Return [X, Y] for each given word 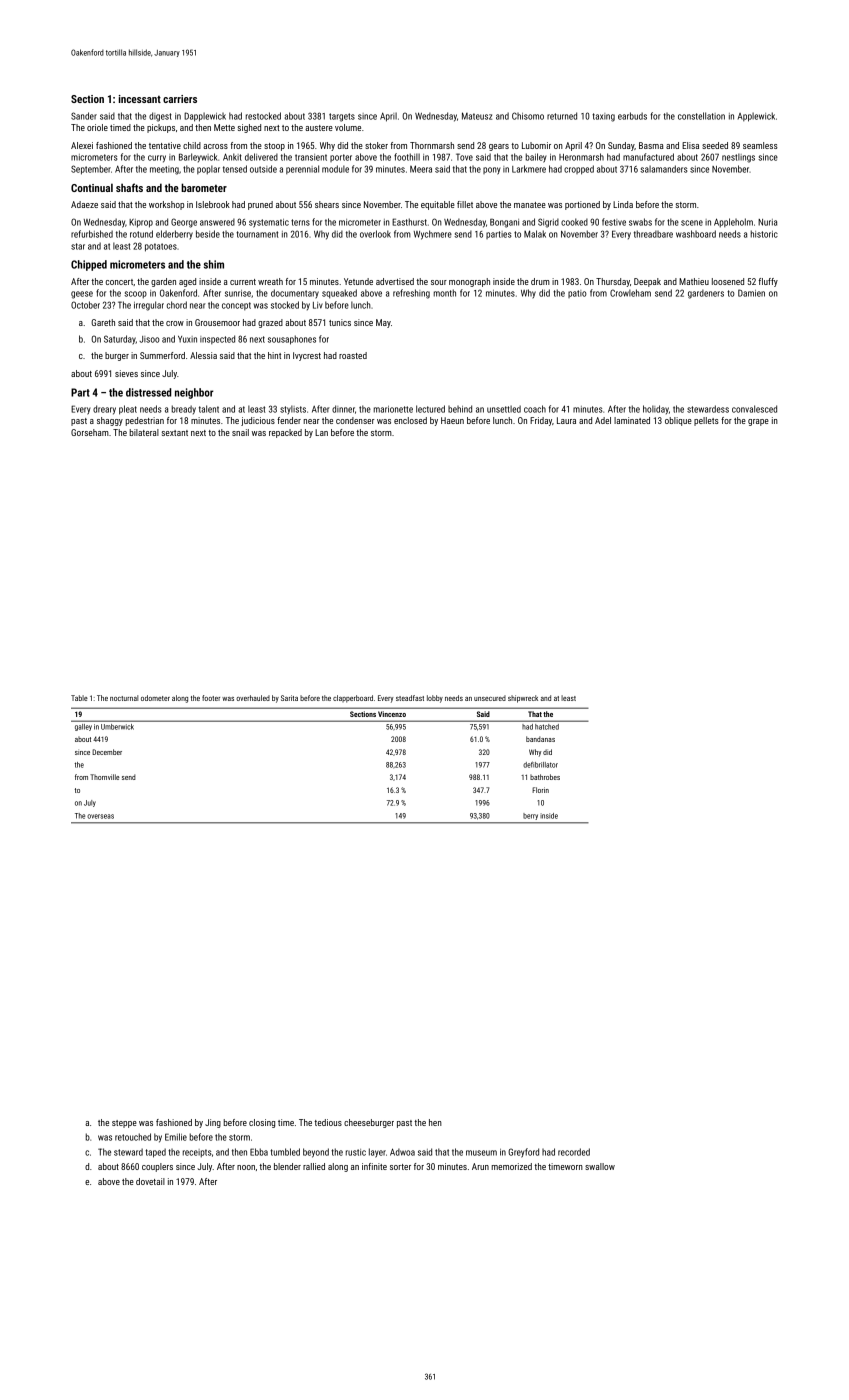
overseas [100, 816]
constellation [701, 116]
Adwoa [402, 1152]
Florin [540, 790]
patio [577, 294]
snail [240, 432]
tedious [328, 1122]
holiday [656, 409]
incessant [140, 99]
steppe [124, 1124]
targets [342, 117]
